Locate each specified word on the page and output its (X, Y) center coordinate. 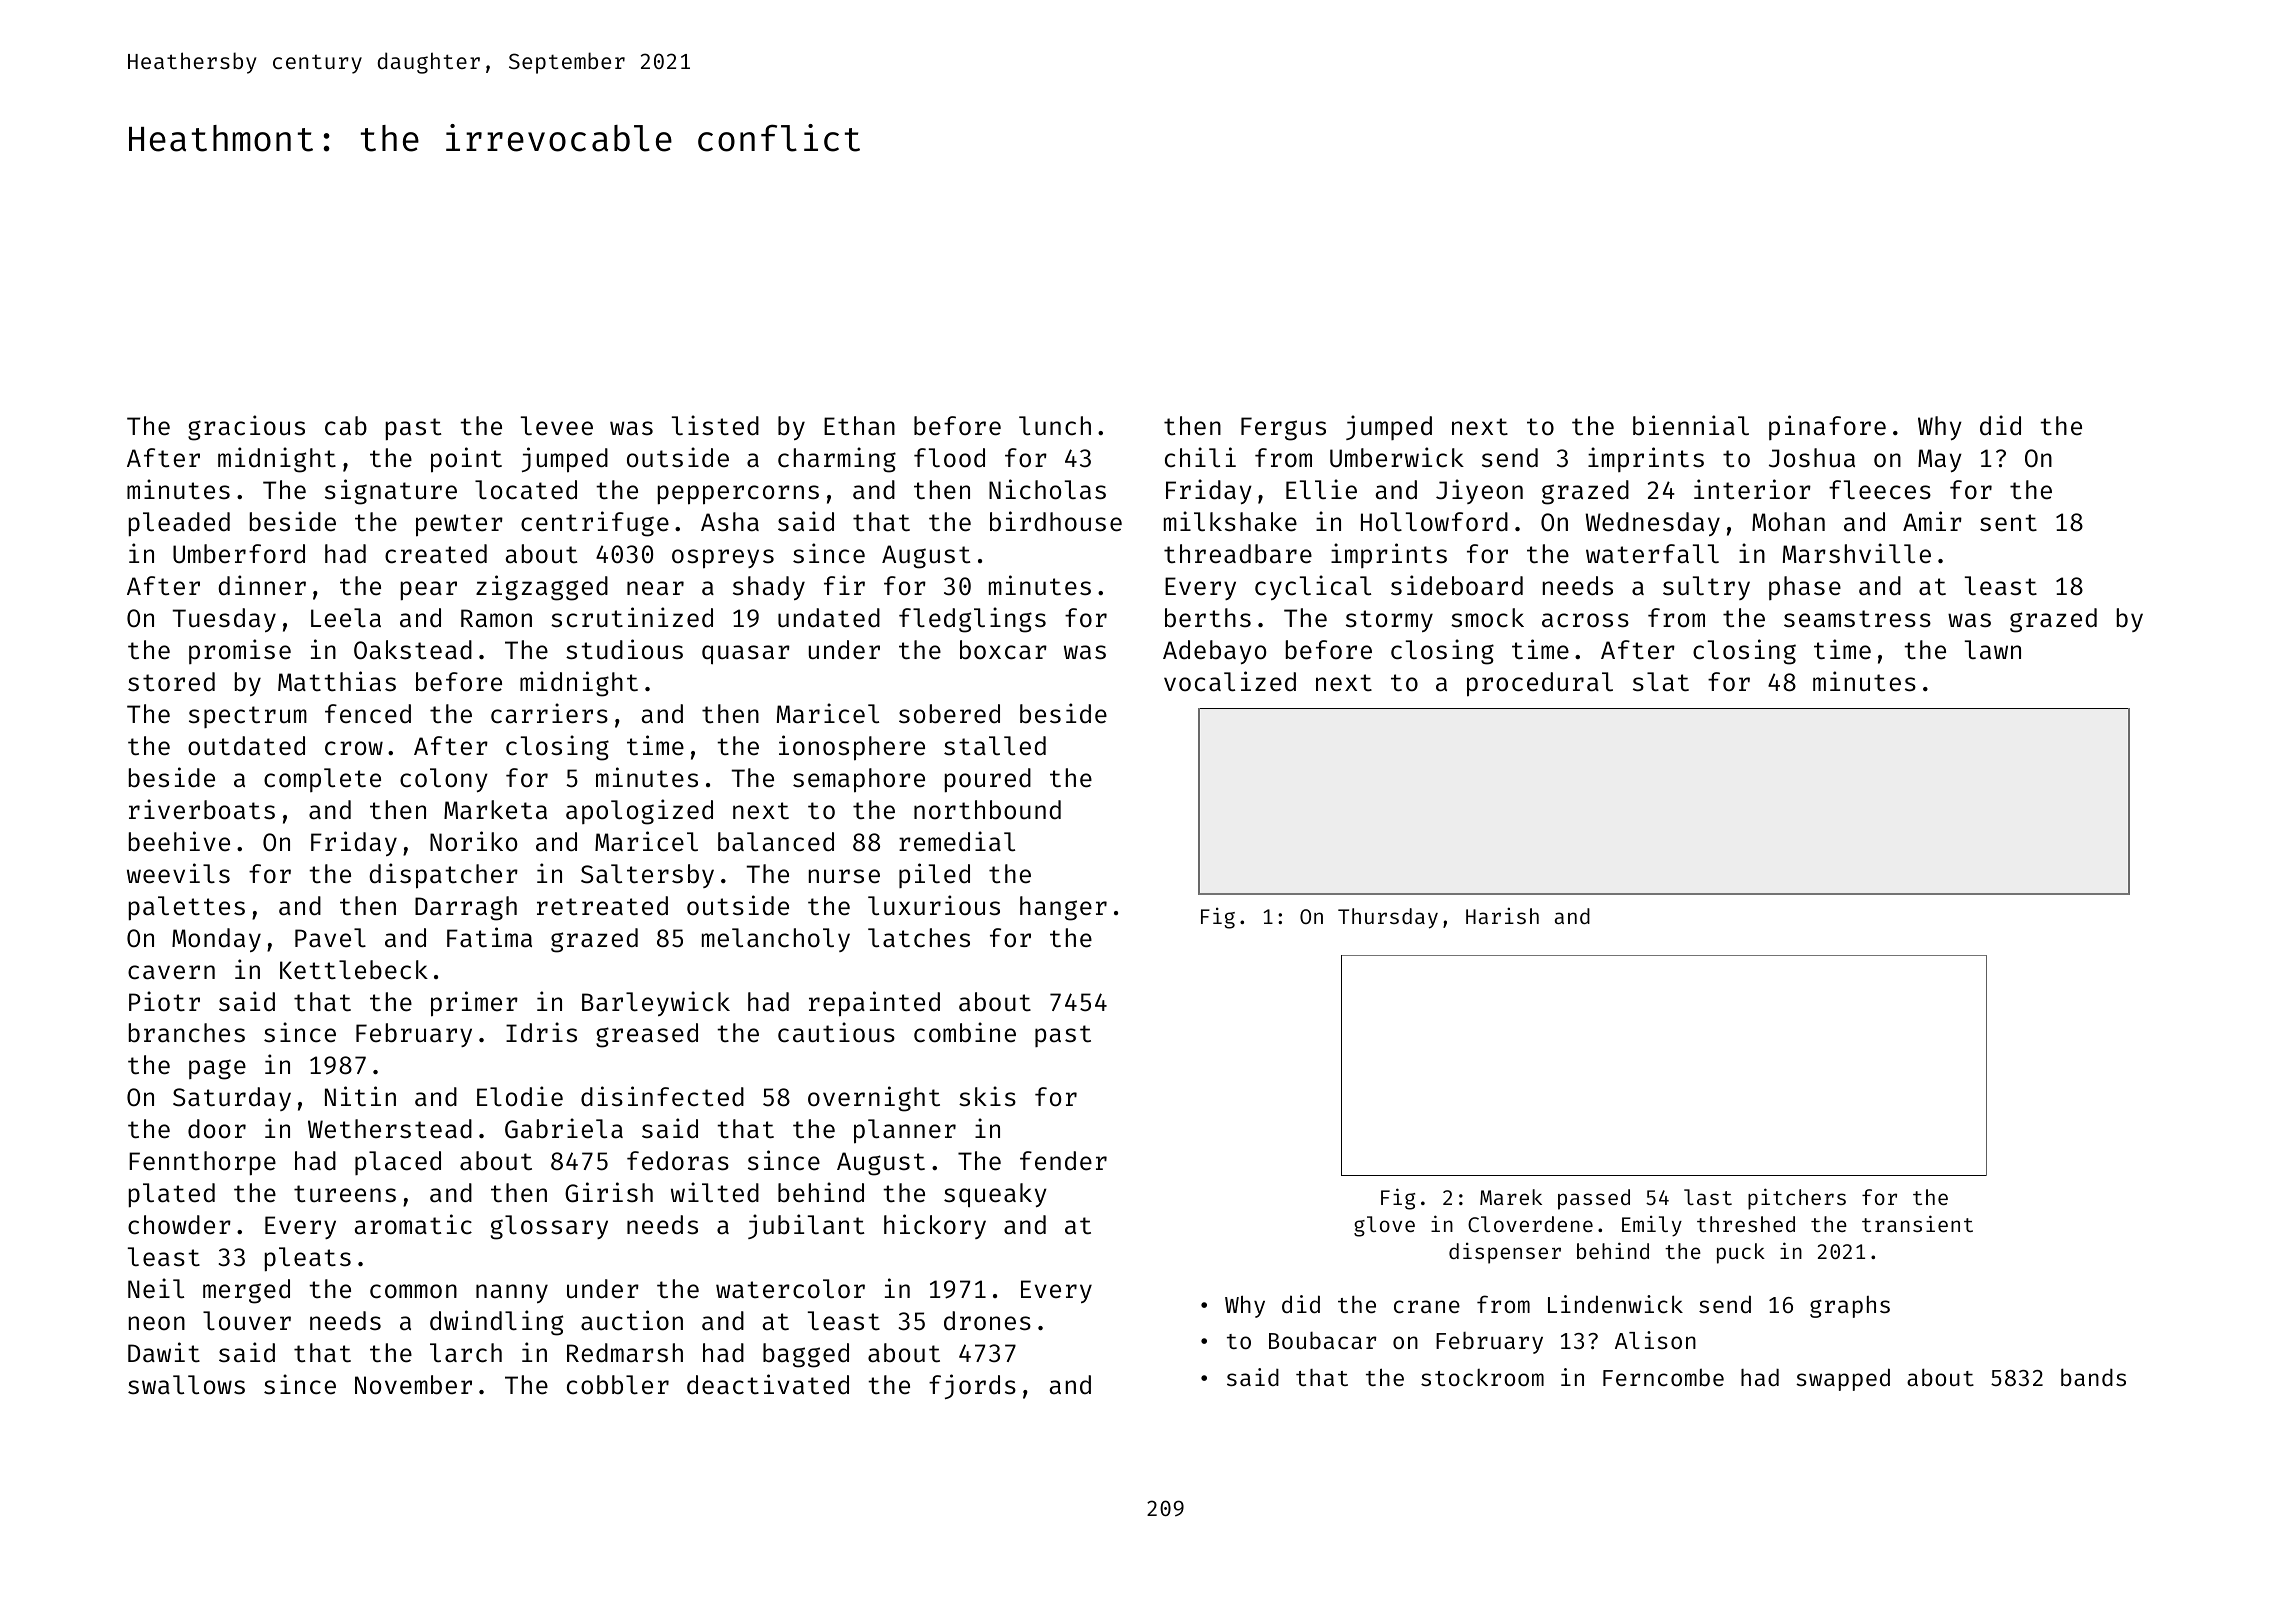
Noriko (473, 841)
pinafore (1827, 427)
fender (1063, 1161)
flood (949, 458)
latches (919, 938)
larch (466, 1353)
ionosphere (852, 748)
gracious (246, 428)
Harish (1502, 915)
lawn (1993, 650)
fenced (368, 714)
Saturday (232, 1099)
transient (1917, 1223)
